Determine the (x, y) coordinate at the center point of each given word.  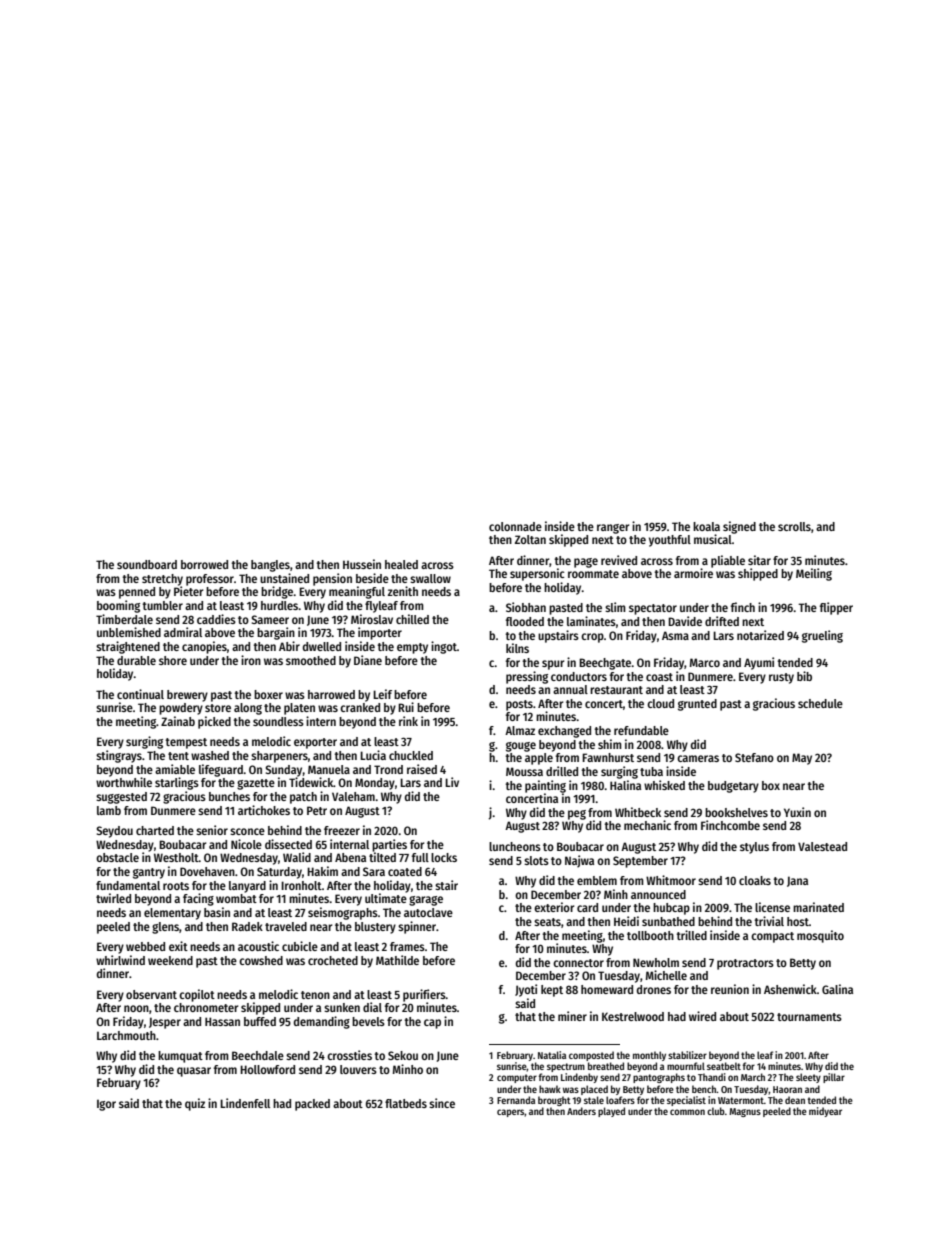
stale (594, 1100)
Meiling (814, 574)
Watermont (741, 1100)
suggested (121, 798)
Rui (406, 707)
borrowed (204, 564)
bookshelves (736, 812)
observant (151, 994)
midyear (825, 1112)
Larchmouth (126, 1035)
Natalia (552, 1055)
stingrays (119, 756)
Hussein (362, 564)
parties (389, 845)
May (802, 759)
